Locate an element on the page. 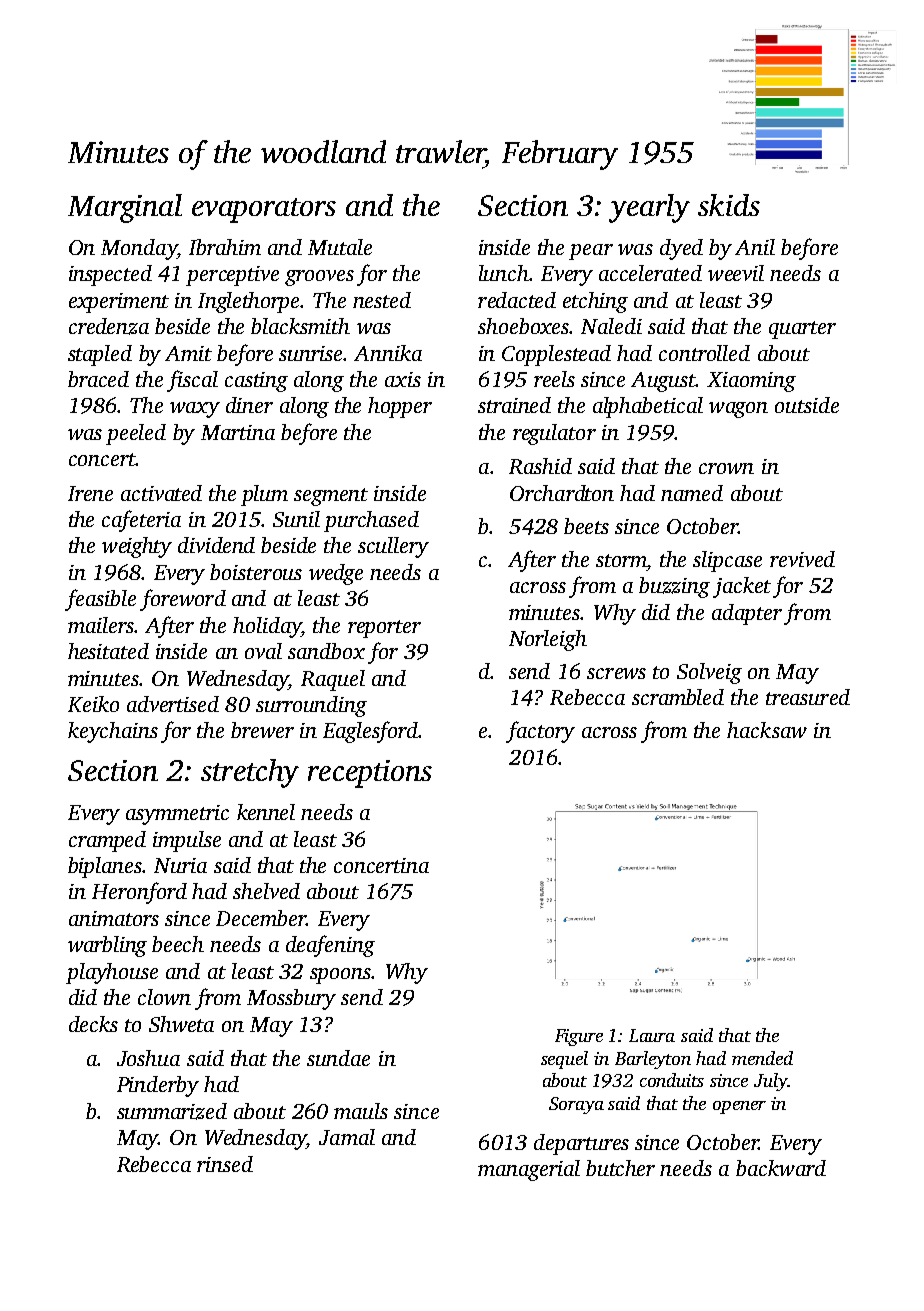 The height and width of the image is (1311, 924). hacksaw is located at coordinates (767, 730).
